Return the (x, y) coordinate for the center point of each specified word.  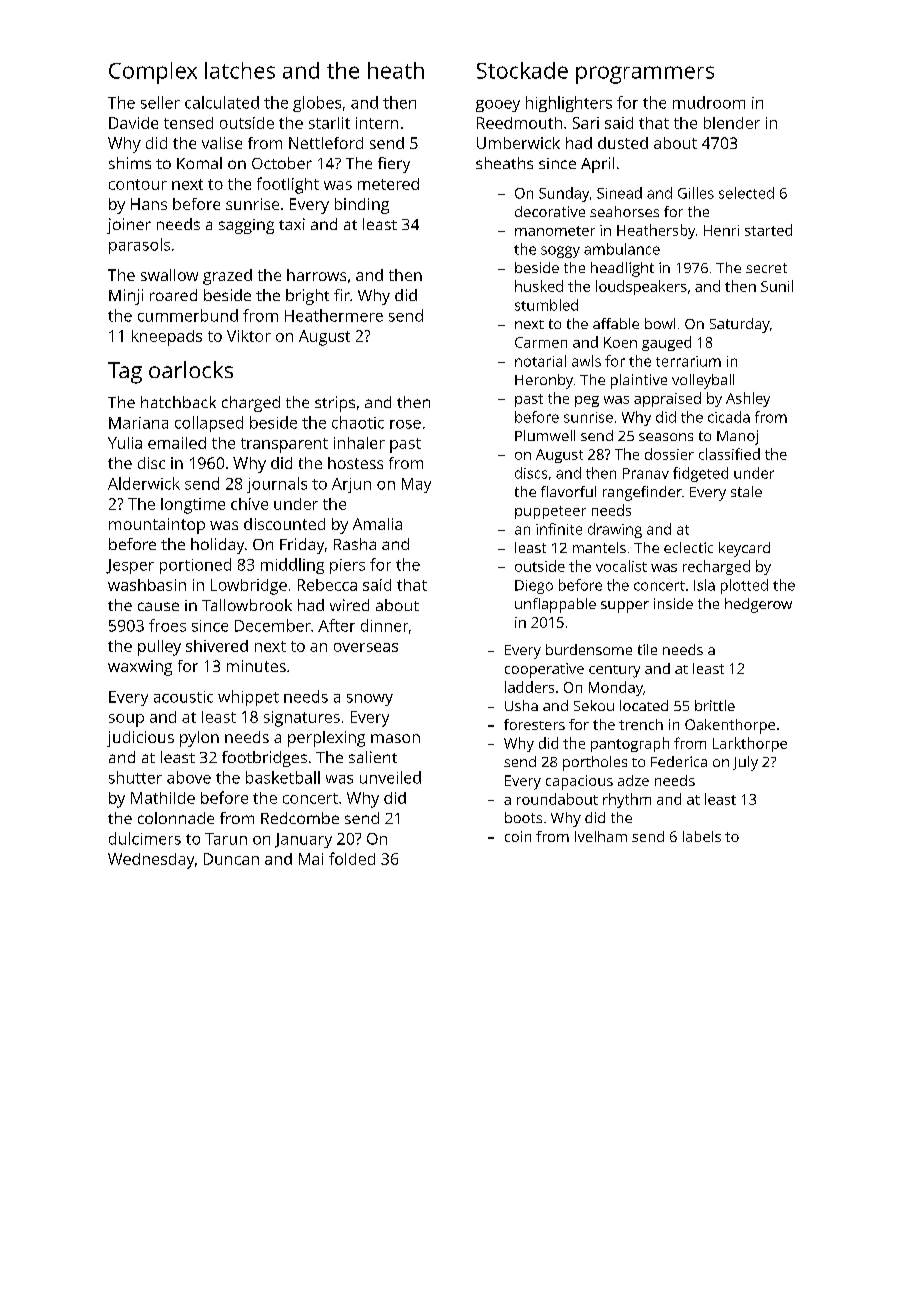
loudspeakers (641, 287)
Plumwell (545, 435)
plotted (744, 586)
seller (160, 102)
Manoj (737, 437)
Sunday (564, 194)
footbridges (264, 759)
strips (335, 404)
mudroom (709, 102)
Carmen (541, 342)
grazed (227, 277)
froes (167, 625)
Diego (534, 587)
